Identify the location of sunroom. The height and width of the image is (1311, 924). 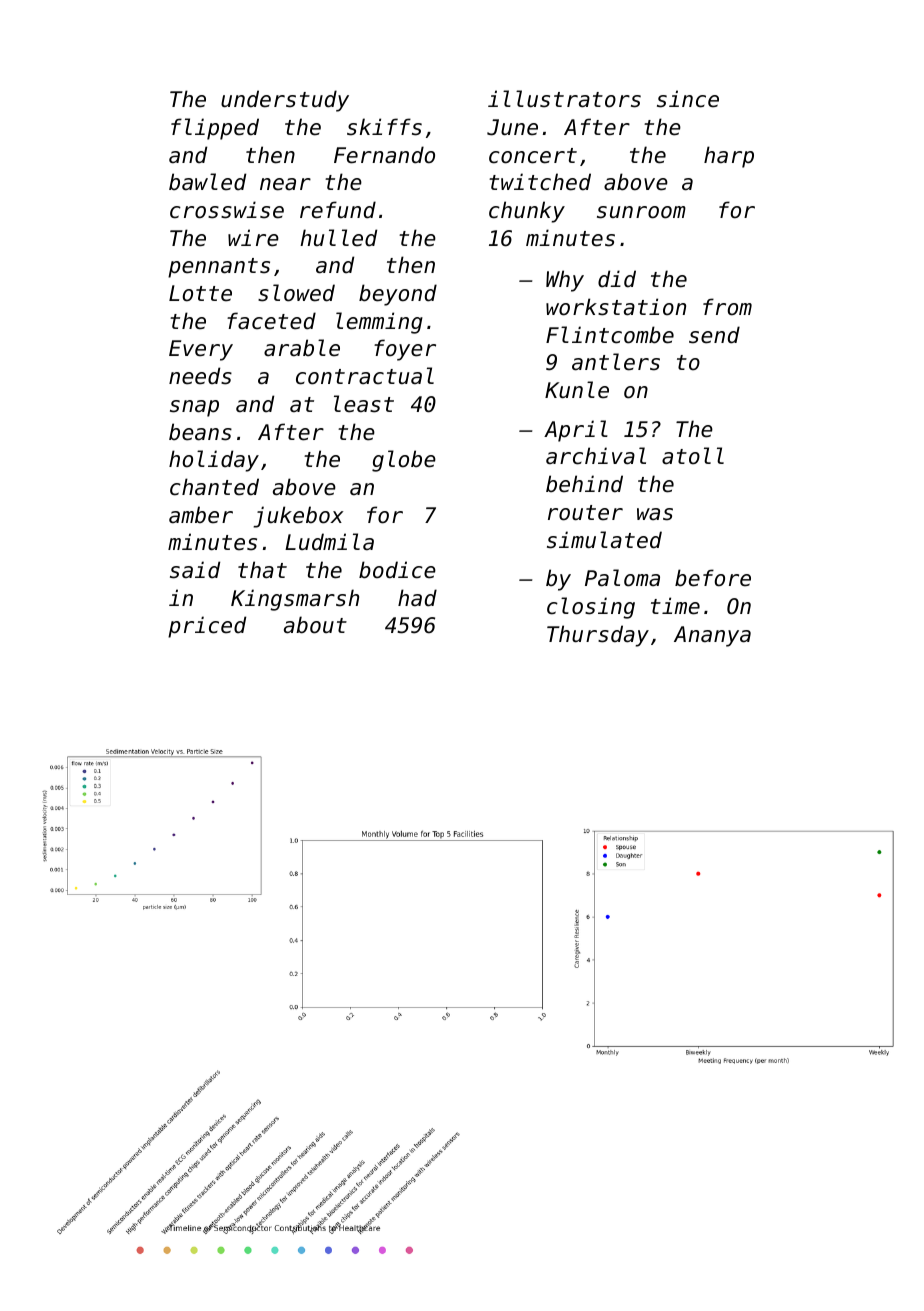
(641, 212).
